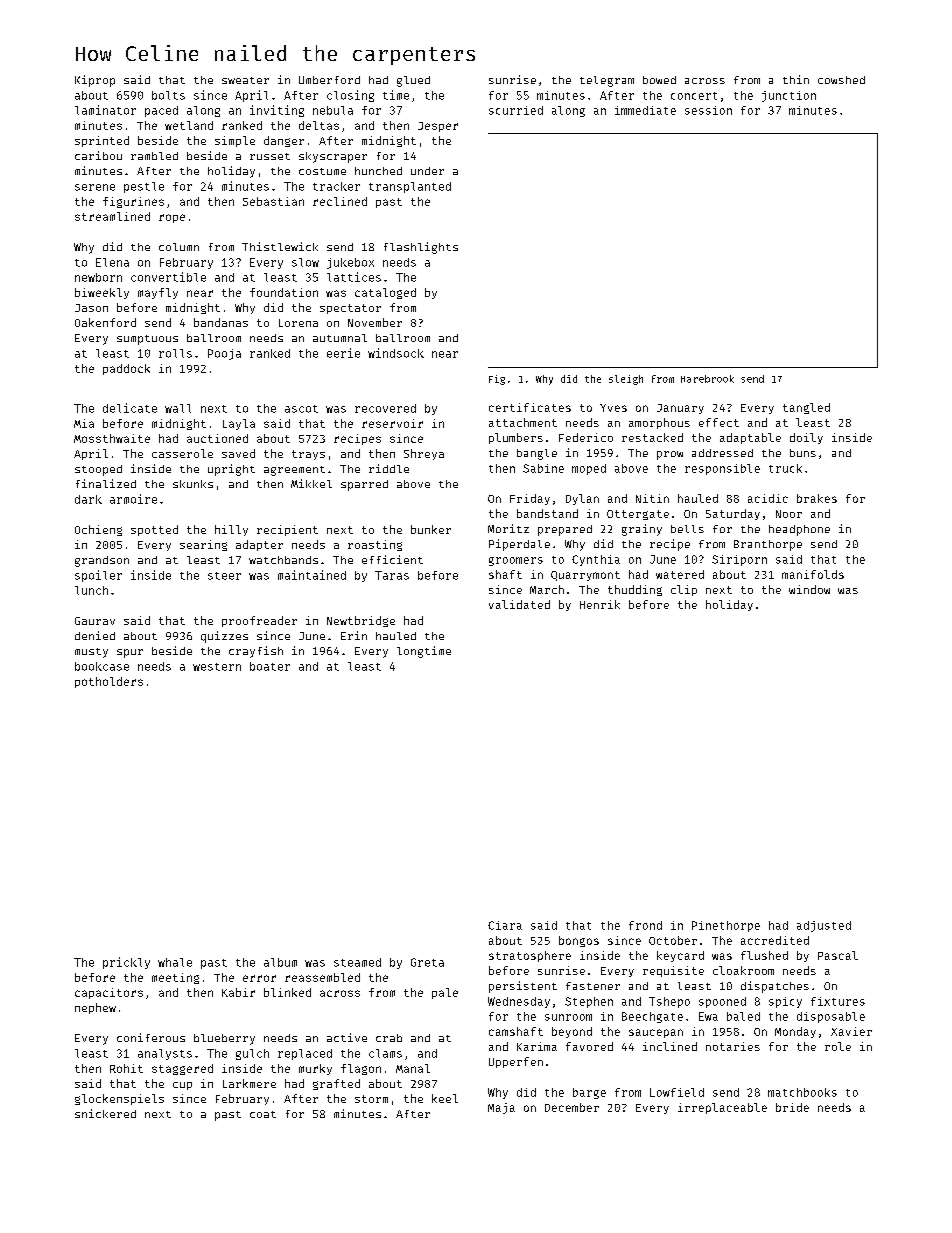 The image size is (952, 1233). Describe the element at coordinates (508, 528) in the image. I see `Moritz` at that location.
